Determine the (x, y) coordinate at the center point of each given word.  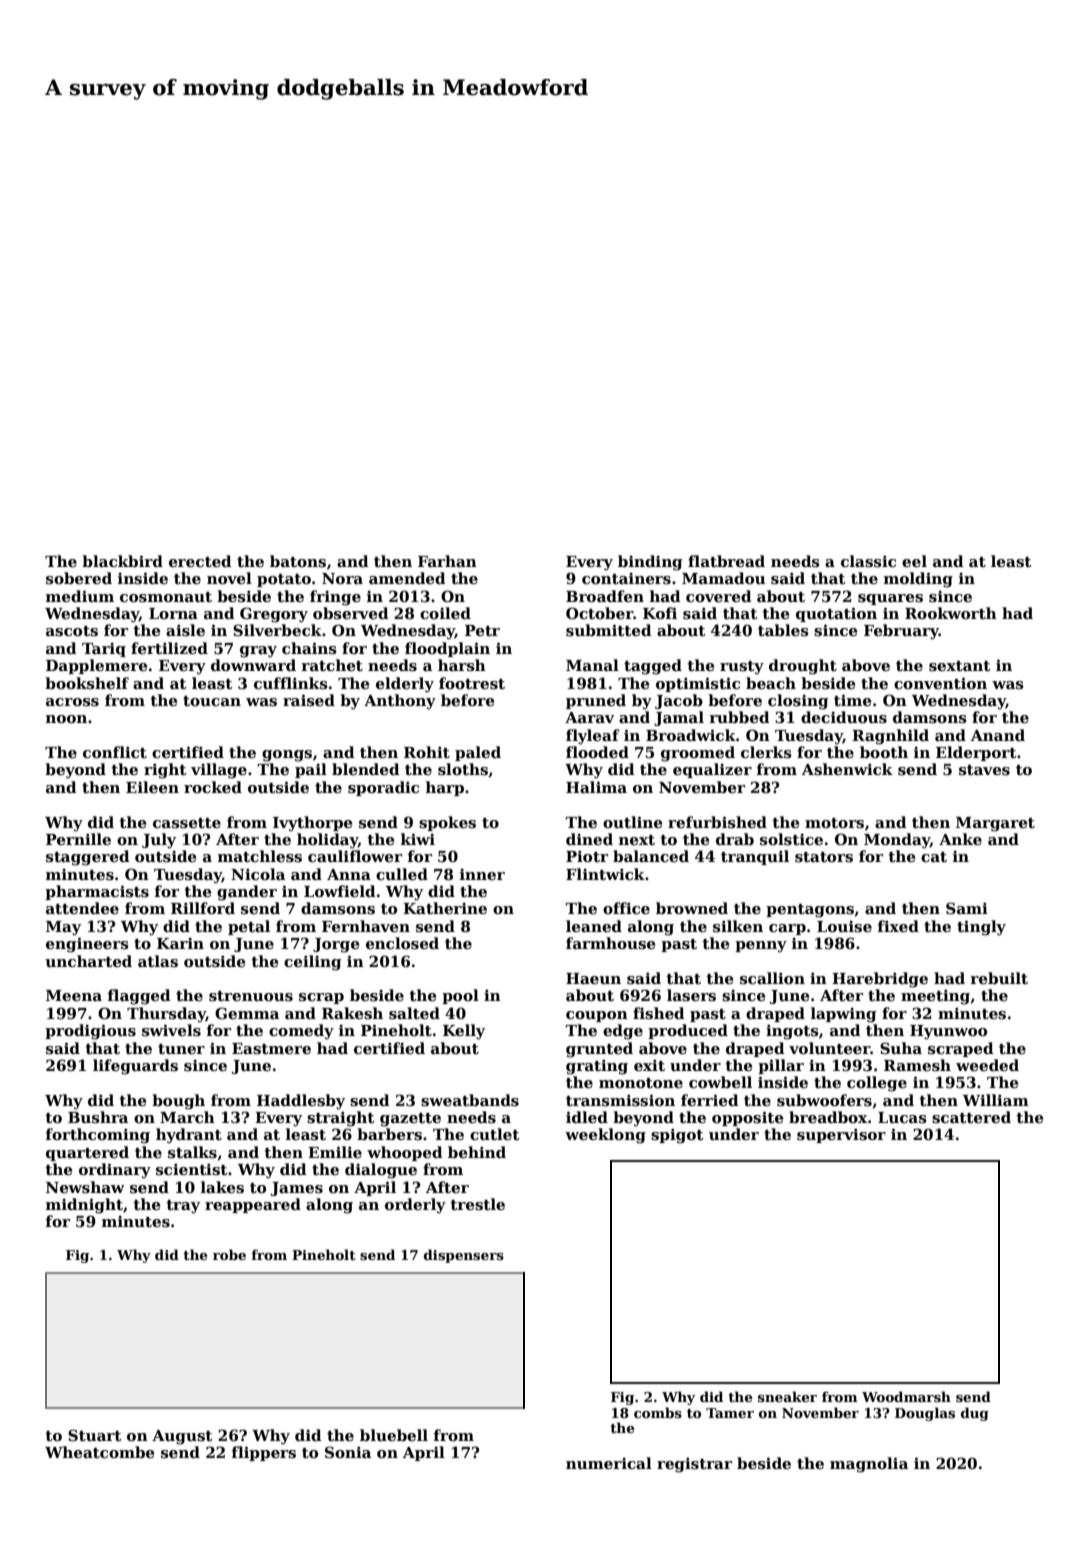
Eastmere (271, 1048)
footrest (472, 683)
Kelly (464, 1032)
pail (311, 770)
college (877, 1084)
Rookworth (951, 613)
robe (229, 1254)
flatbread (726, 561)
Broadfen (605, 596)
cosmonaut (166, 597)
